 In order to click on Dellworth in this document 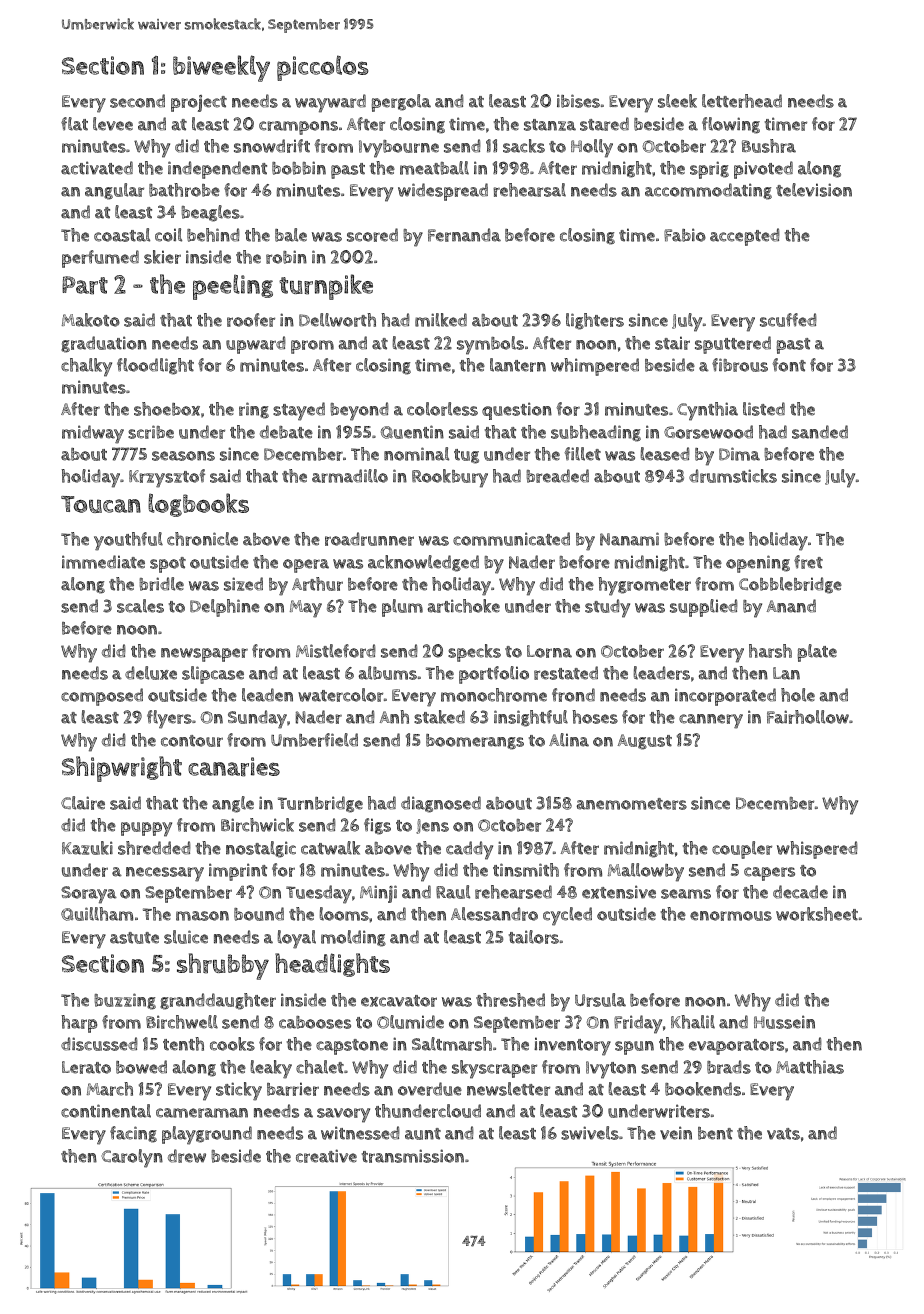, I will do `click(337, 320)`.
